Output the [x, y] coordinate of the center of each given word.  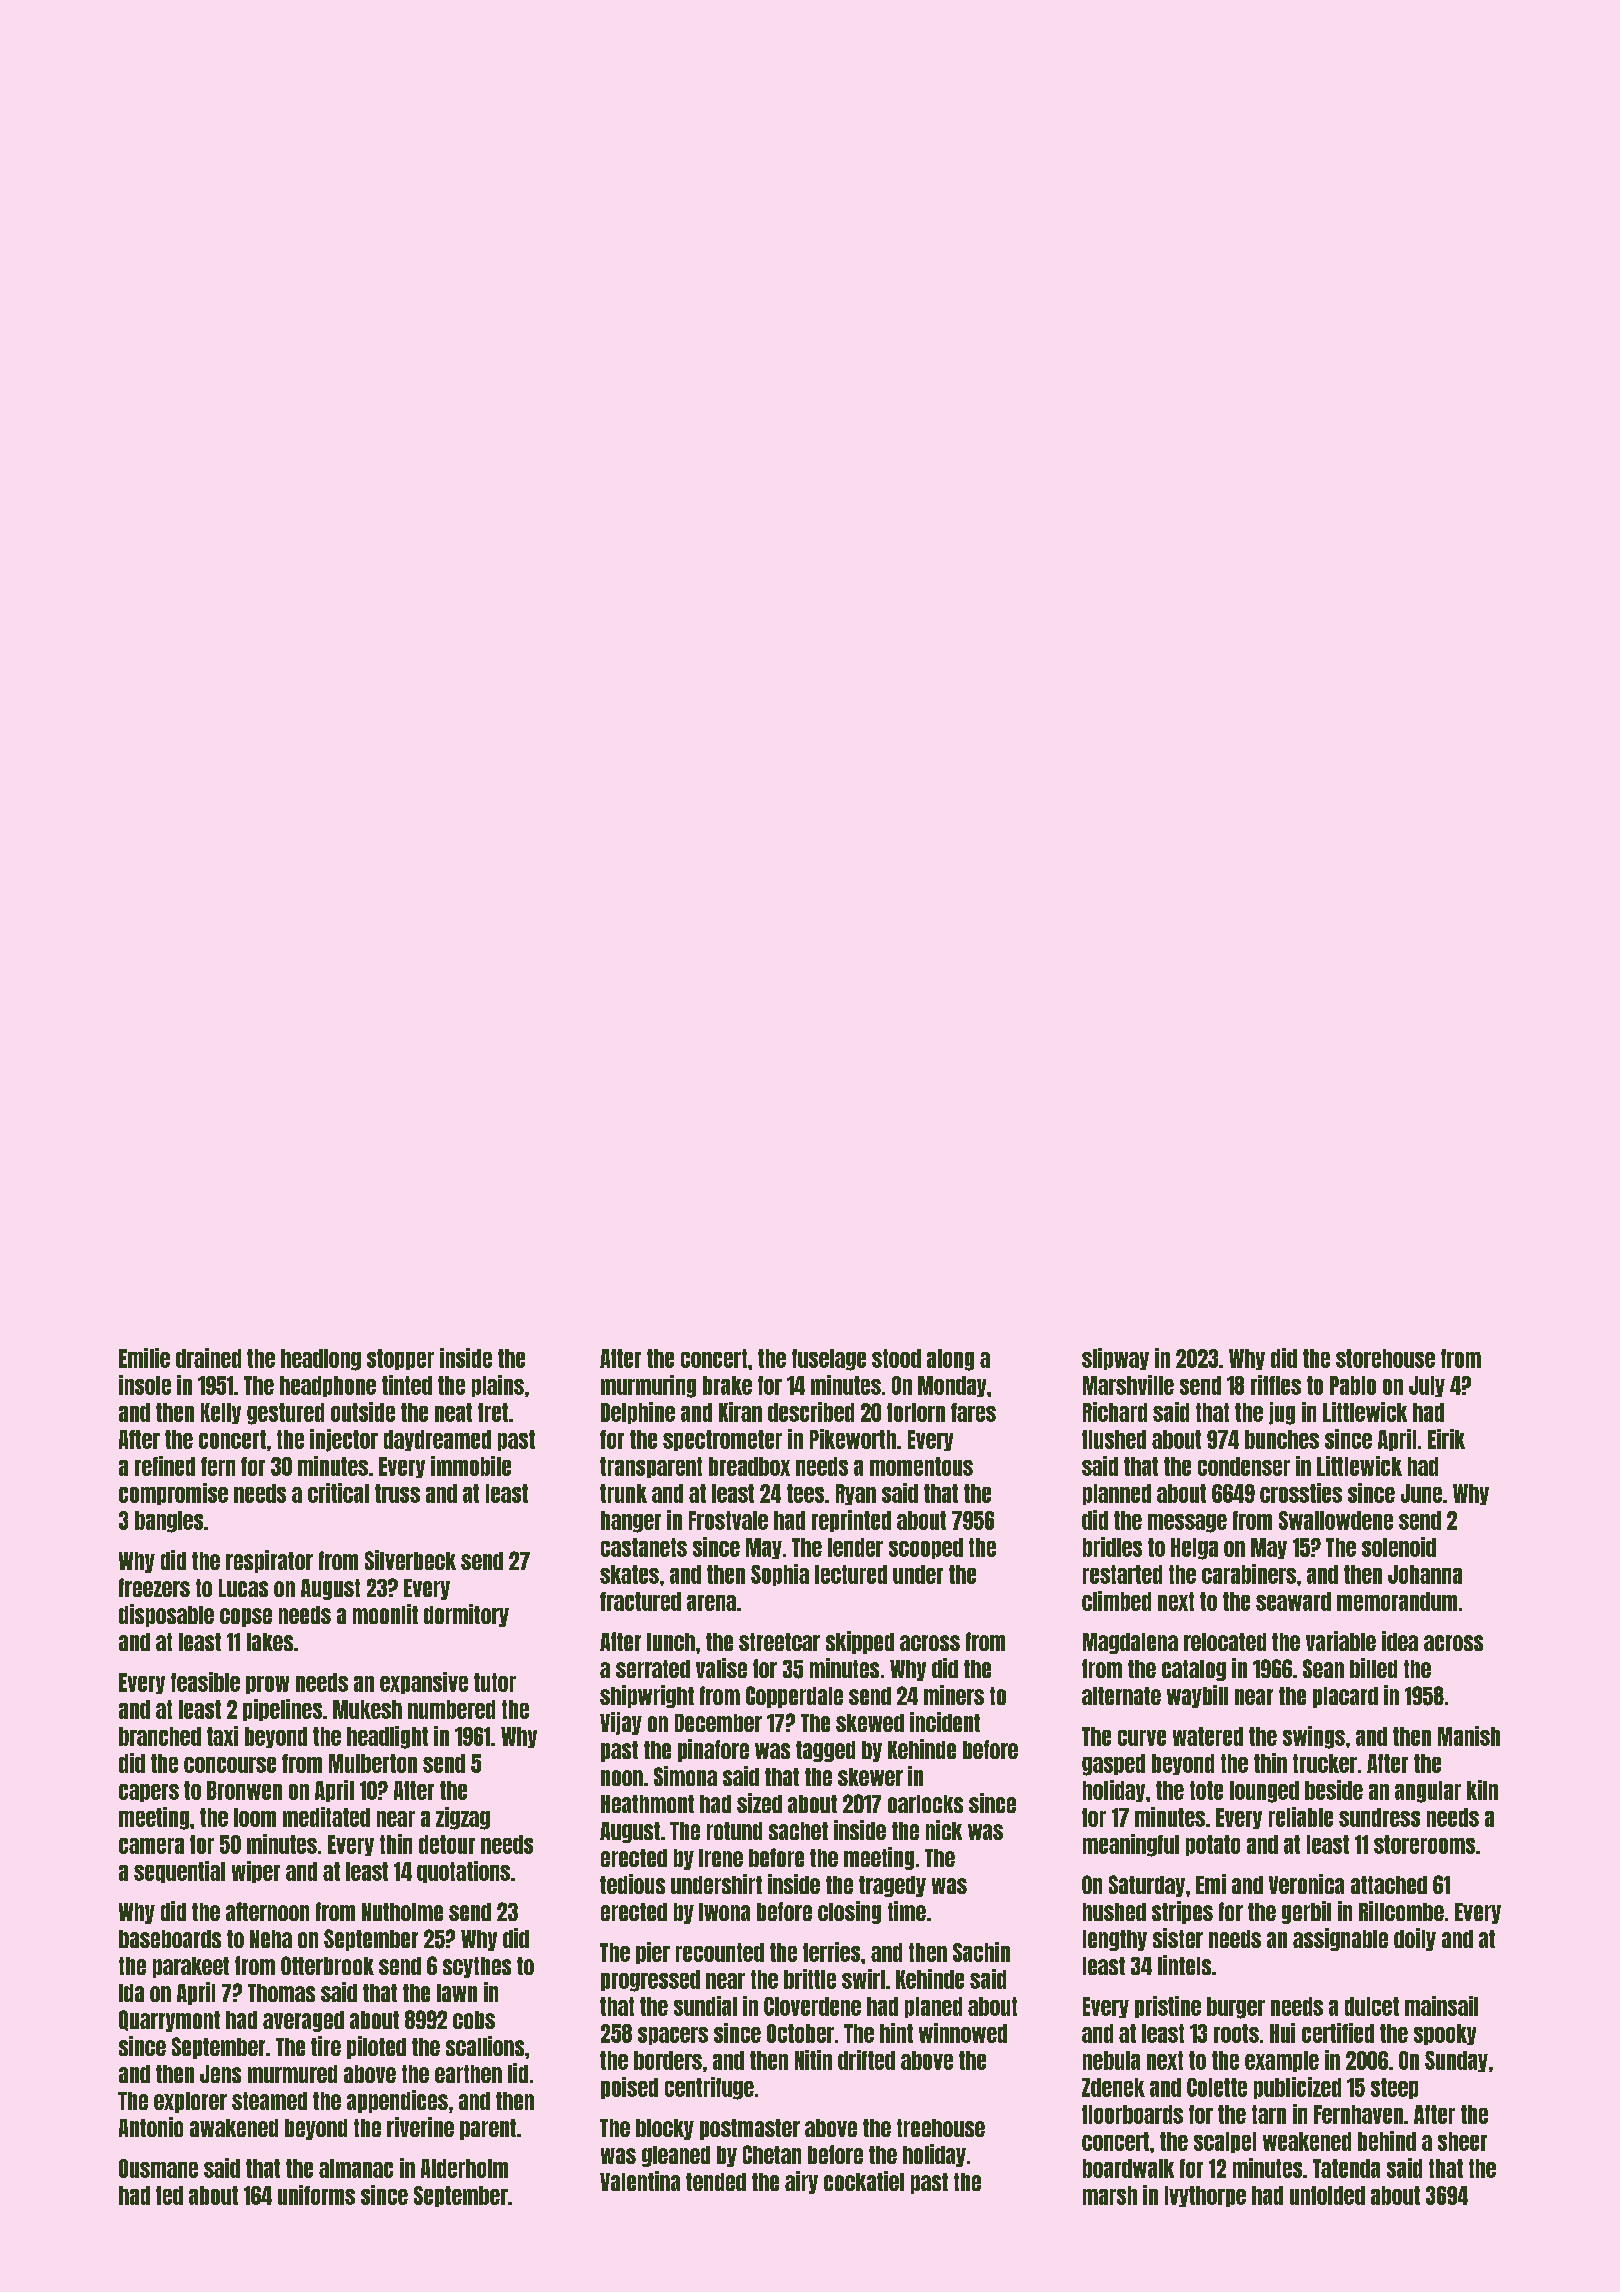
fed [169, 2195]
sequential [179, 1872]
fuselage [829, 1360]
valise [721, 1668]
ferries [831, 1952]
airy [801, 2182]
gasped [1113, 1765]
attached [1389, 1885]
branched [160, 1736]
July [1427, 1386]
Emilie [144, 1358]
